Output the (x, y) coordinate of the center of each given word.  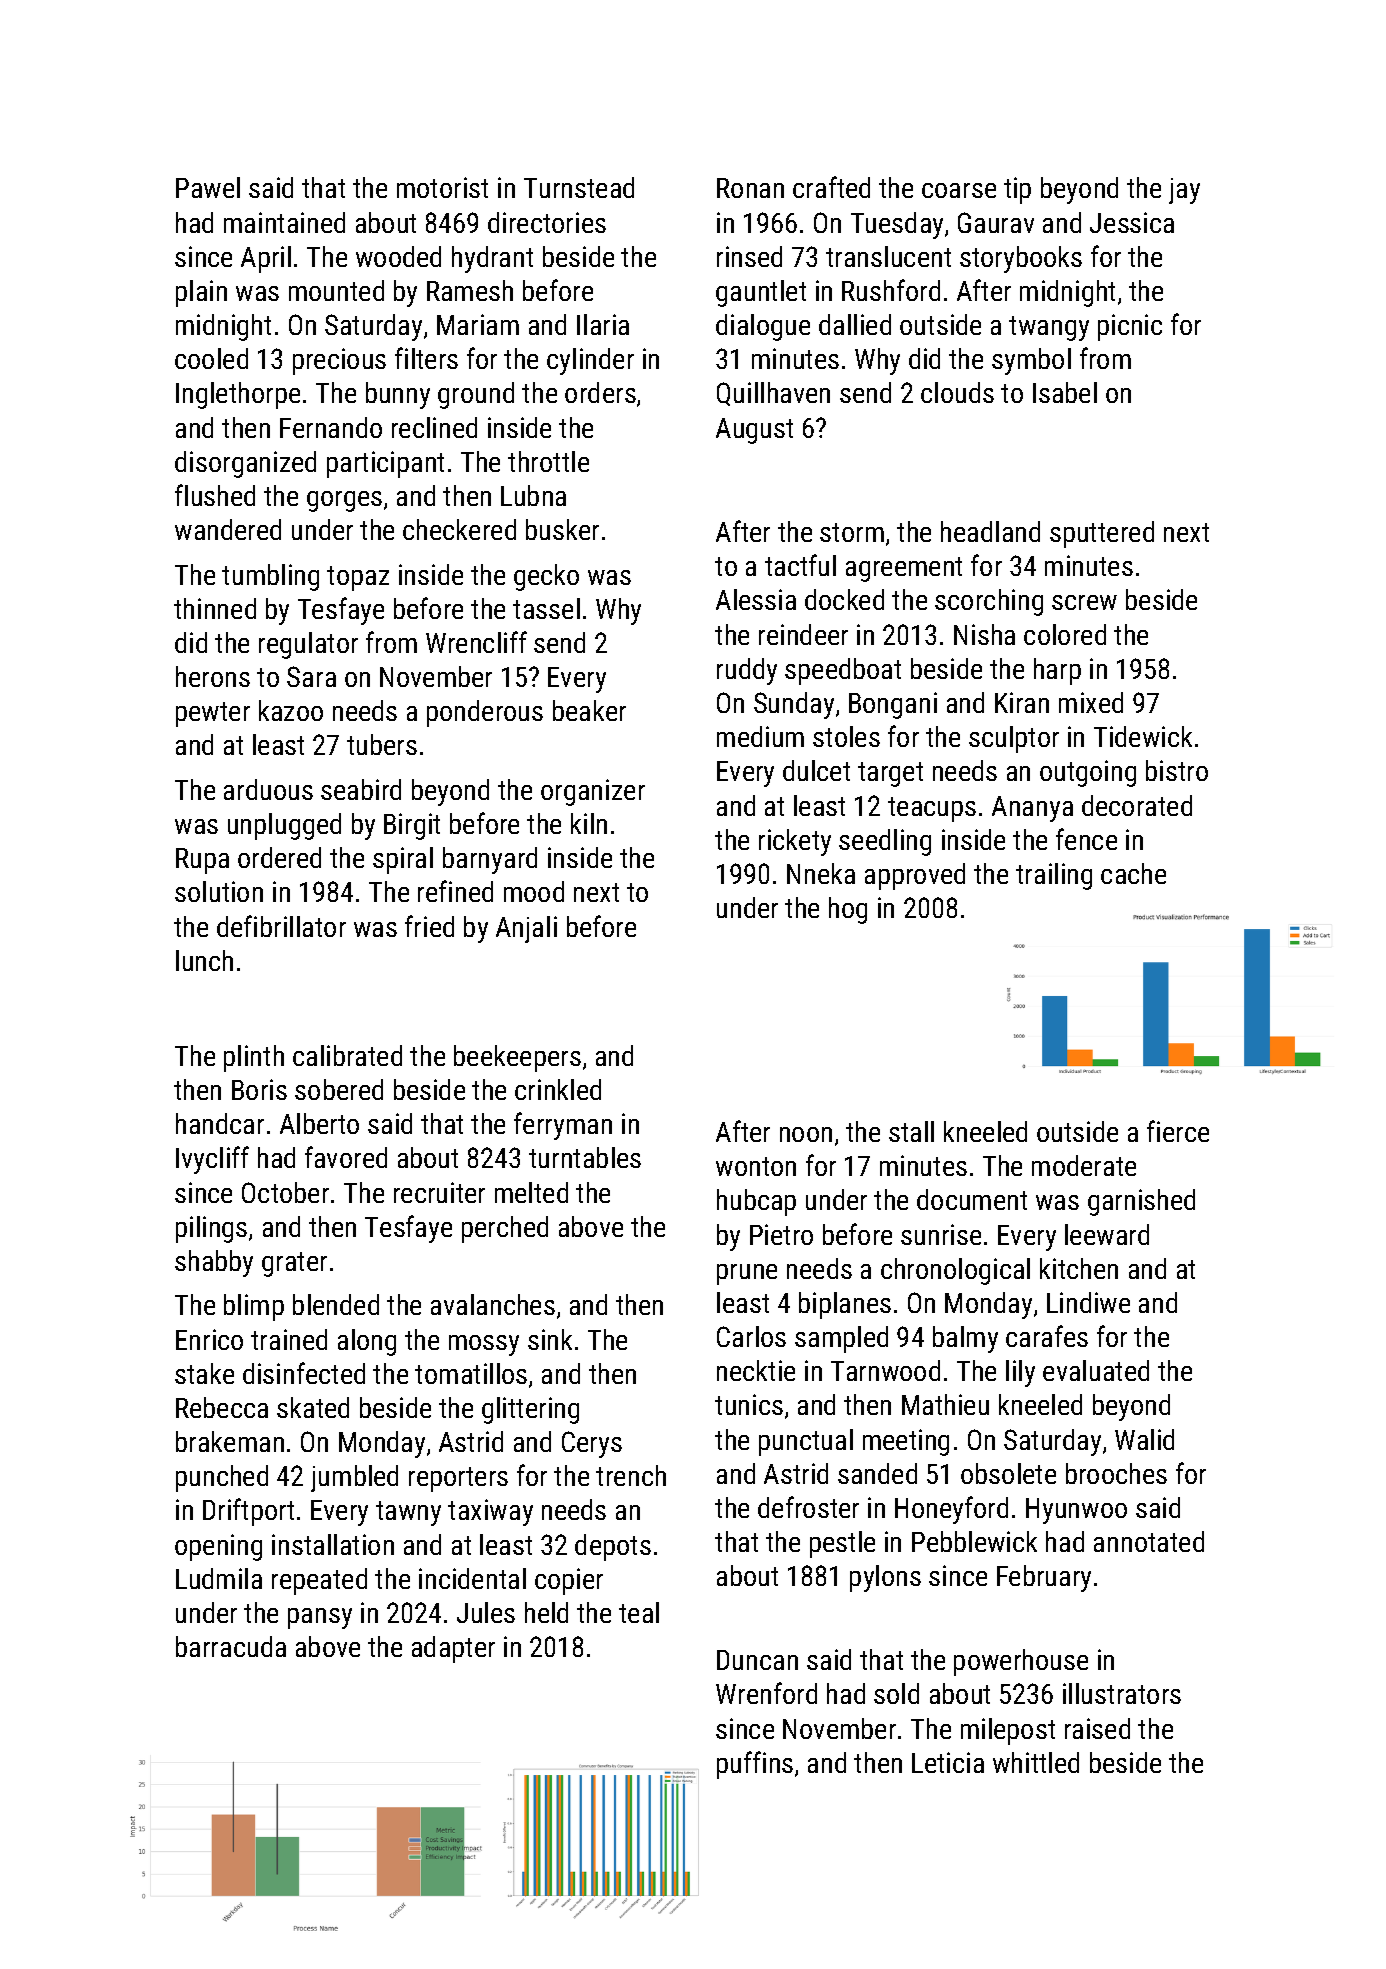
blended (336, 1304)
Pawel (208, 187)
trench (631, 1475)
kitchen (1079, 1268)
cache (1133, 873)
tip (1017, 190)
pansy (320, 1618)
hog (848, 910)
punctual (806, 1442)
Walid (1144, 1439)
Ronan (750, 188)
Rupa (202, 861)
